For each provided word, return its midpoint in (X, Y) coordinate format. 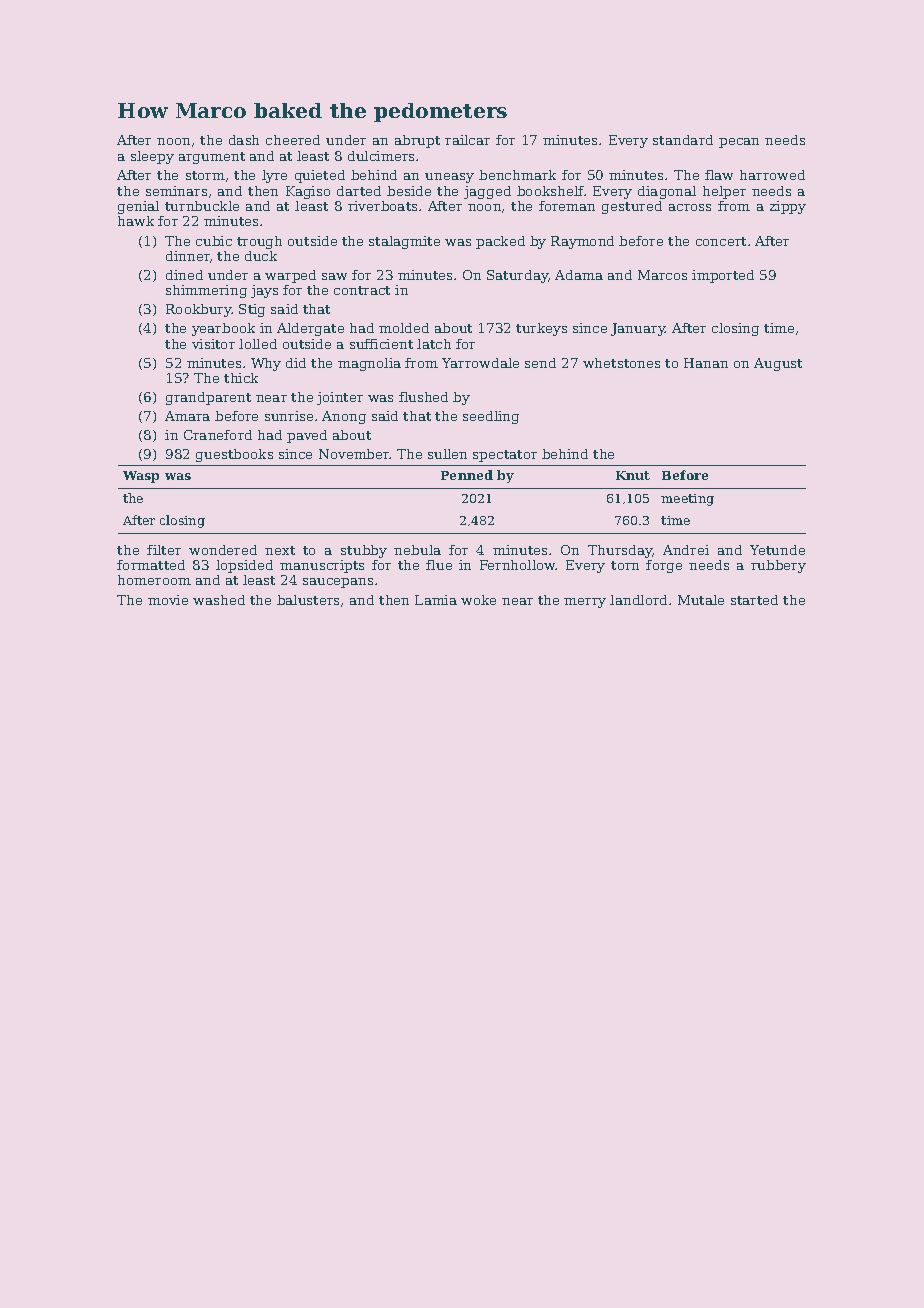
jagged (487, 192)
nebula (417, 550)
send (540, 363)
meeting (687, 500)
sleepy (152, 157)
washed (219, 600)
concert (721, 241)
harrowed (772, 175)
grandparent (208, 398)
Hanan (706, 363)
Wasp (141, 477)
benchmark (517, 175)
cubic (214, 241)
